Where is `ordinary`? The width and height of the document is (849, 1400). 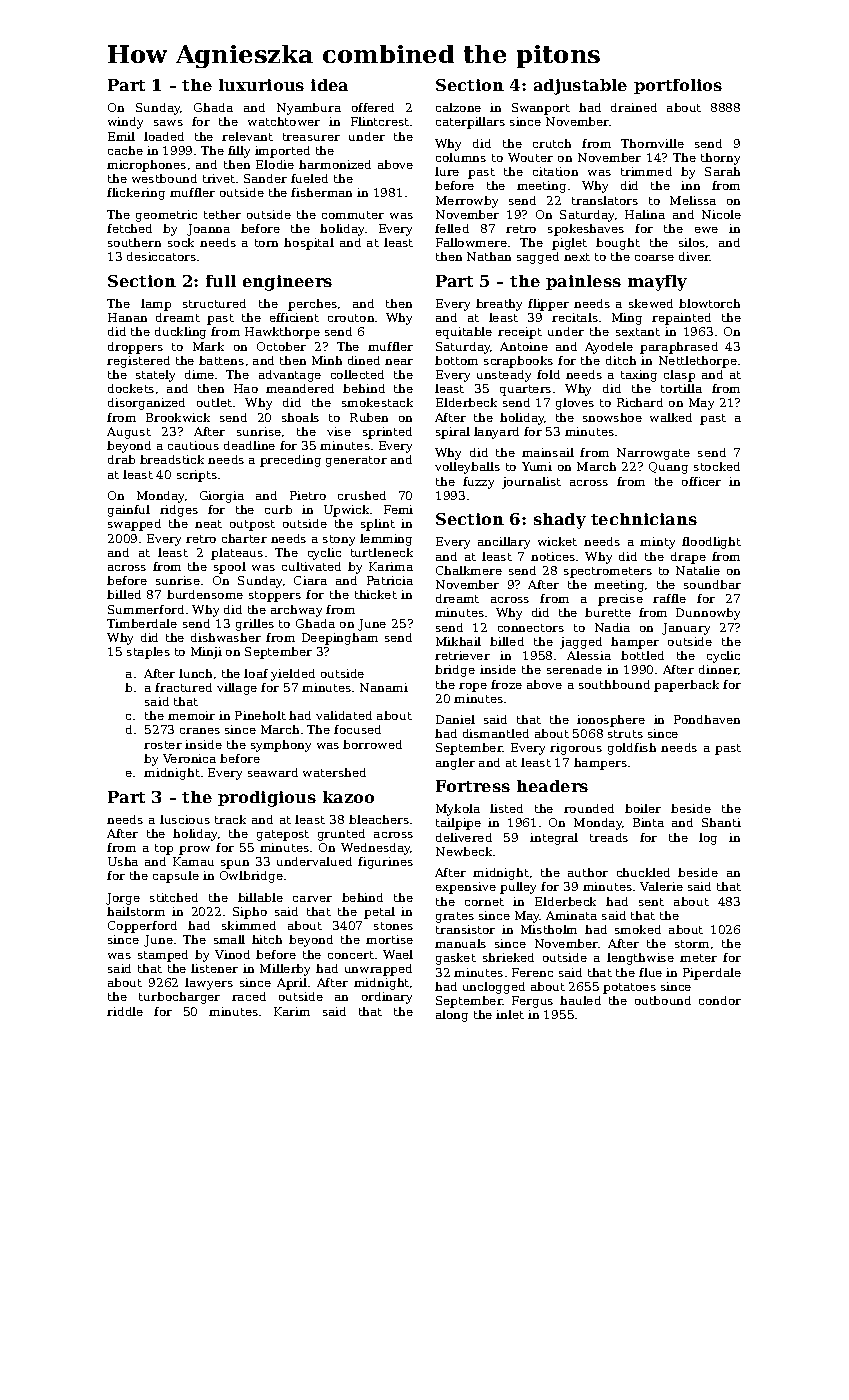
ordinary is located at coordinates (387, 998).
